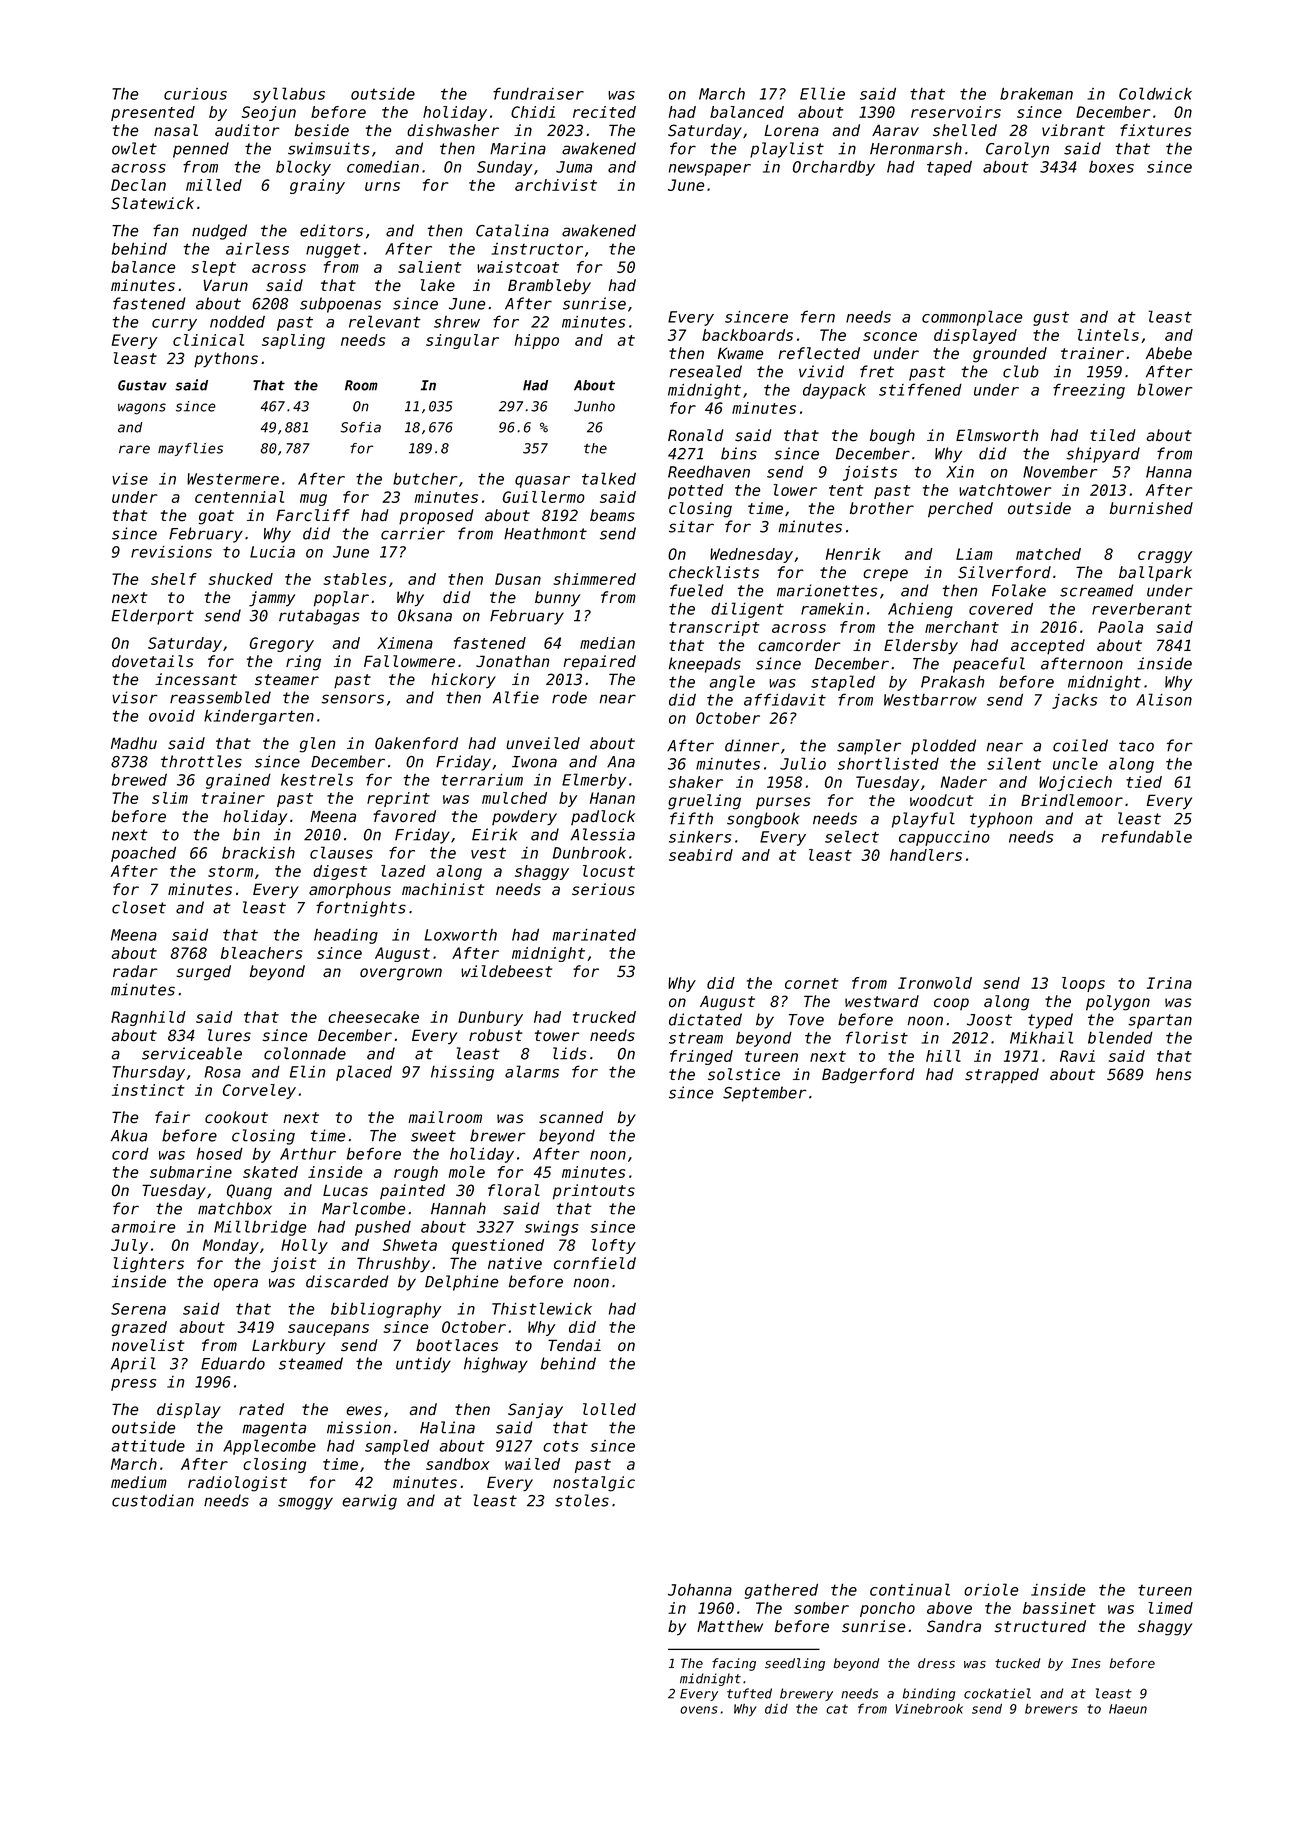  What do you see at coordinates (751, 555) in the screenshot?
I see `Wednesday` at bounding box center [751, 555].
